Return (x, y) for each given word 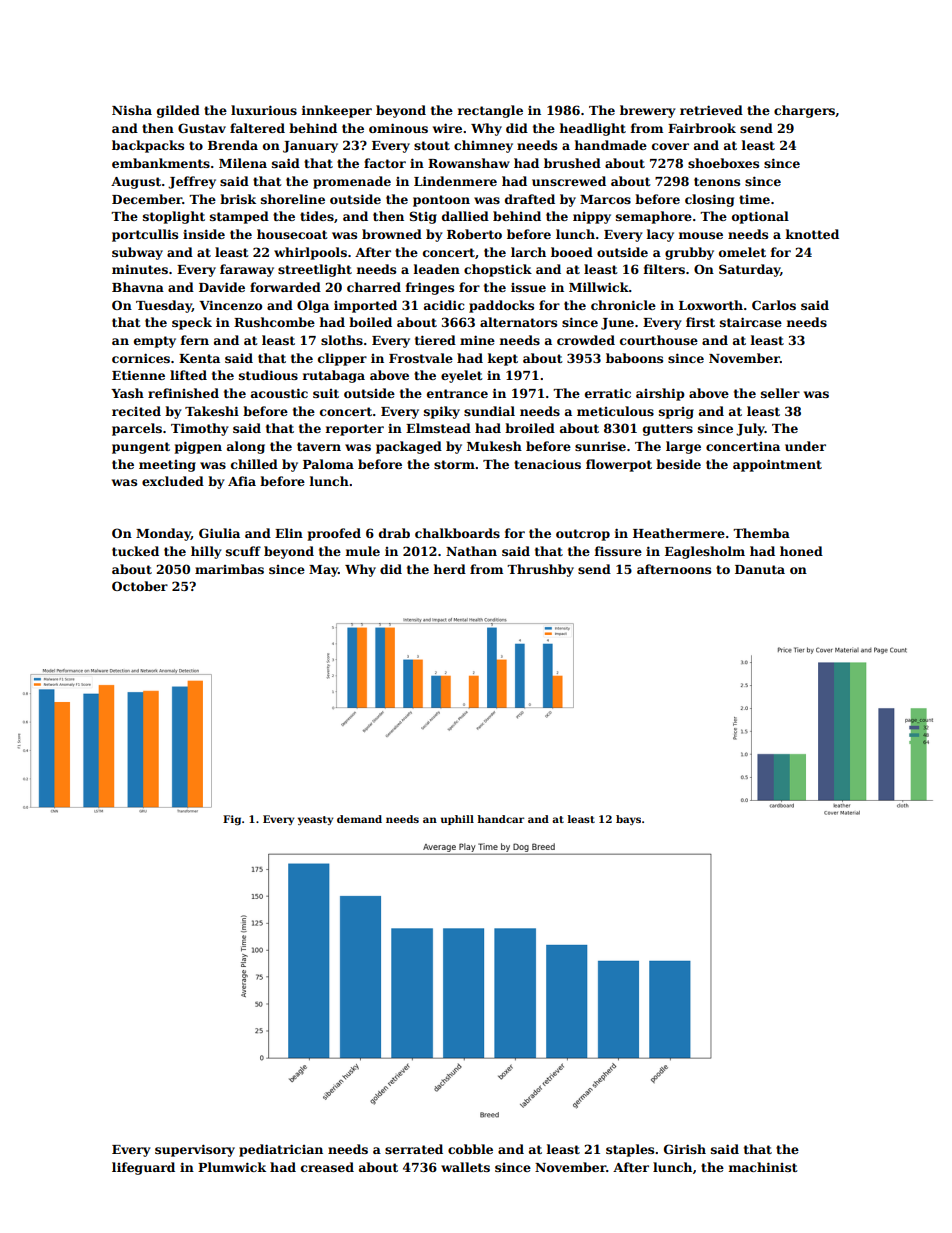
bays (628, 820)
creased (327, 1167)
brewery (648, 111)
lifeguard (143, 1168)
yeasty (315, 820)
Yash (127, 393)
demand (359, 819)
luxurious (264, 110)
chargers (804, 111)
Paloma (328, 464)
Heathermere (679, 533)
